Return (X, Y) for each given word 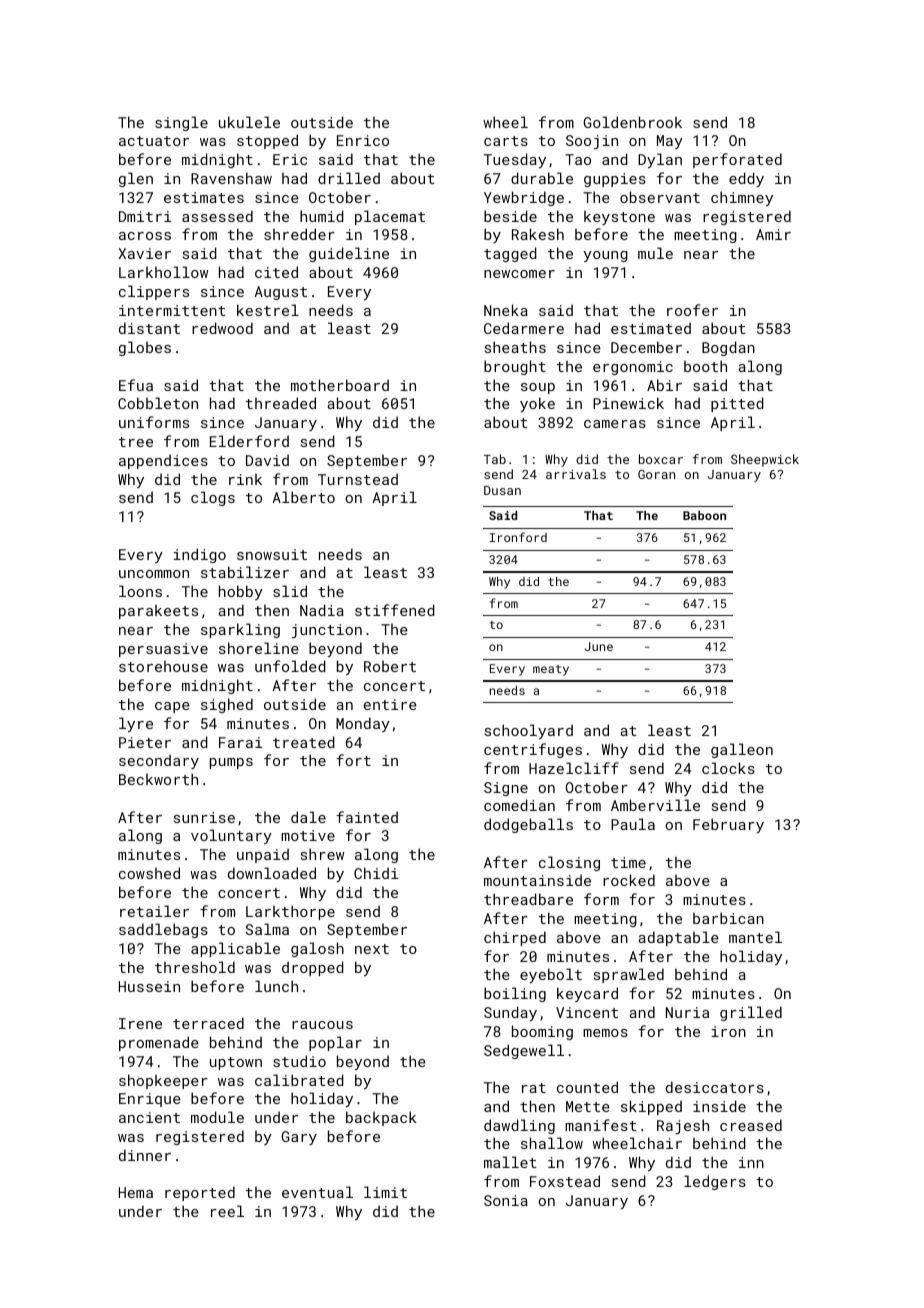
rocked (629, 880)
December (646, 347)
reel (227, 1211)
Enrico (363, 140)
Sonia (506, 1200)
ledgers (715, 1182)
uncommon (154, 574)
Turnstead (358, 479)
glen (136, 179)
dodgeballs (528, 825)
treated (304, 742)
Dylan (660, 160)
